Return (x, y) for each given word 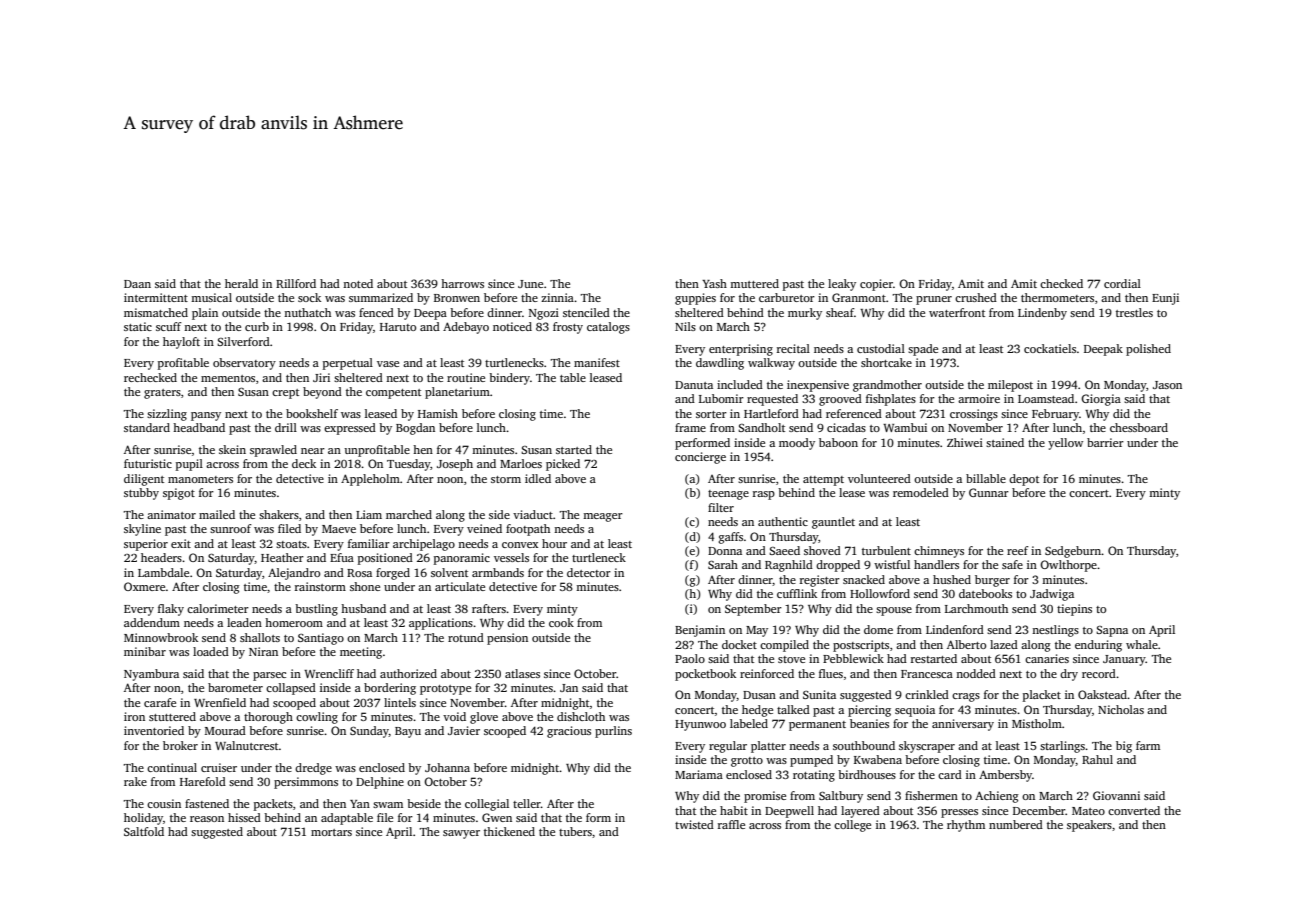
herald (241, 283)
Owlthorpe (1068, 566)
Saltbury (841, 797)
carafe (160, 702)
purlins (613, 732)
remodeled (921, 492)
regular (728, 747)
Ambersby (1005, 776)
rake (135, 781)
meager (603, 517)
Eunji (1165, 299)
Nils (685, 326)
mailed (217, 514)
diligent (144, 480)
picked (563, 465)
